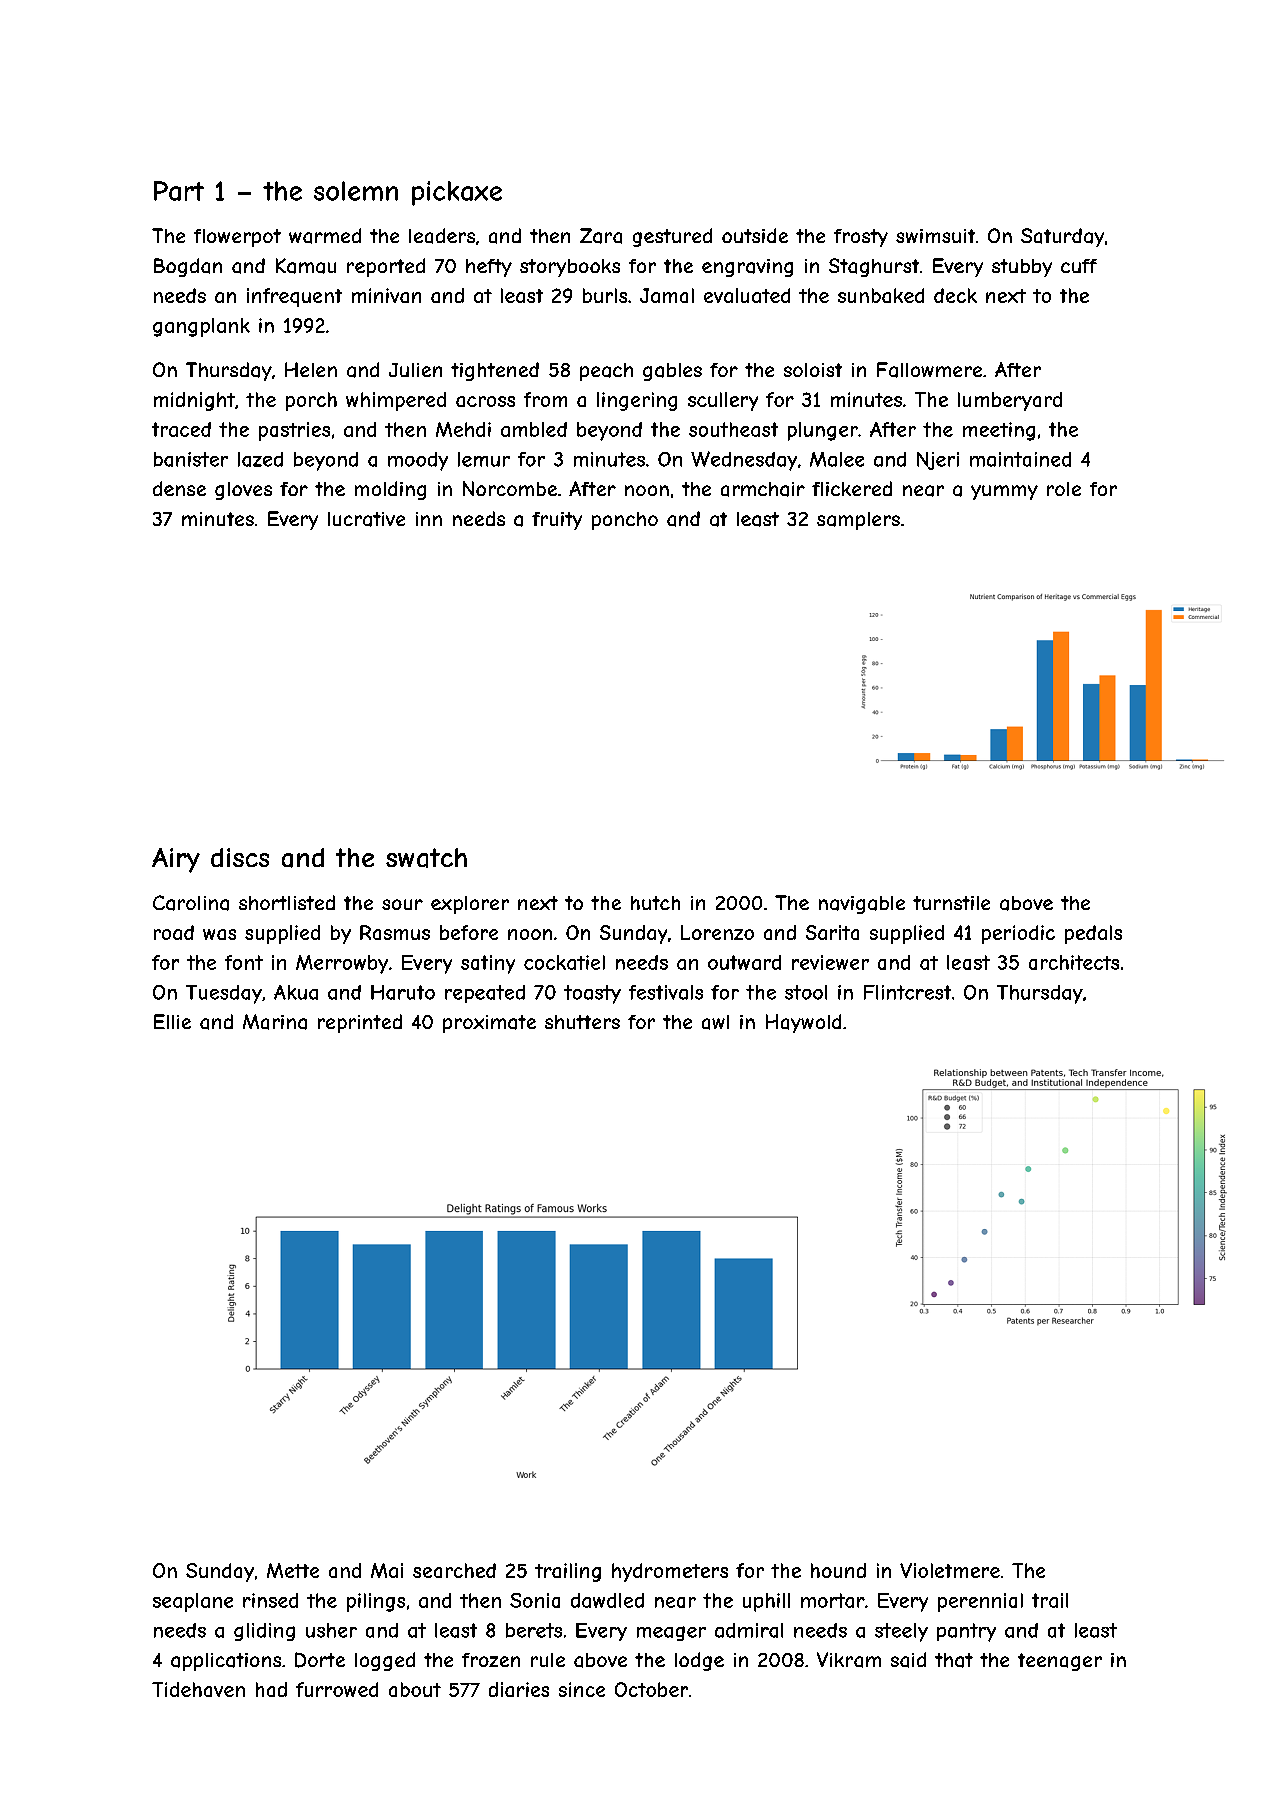 The image size is (1280, 1811). What do you see at coordinates (535, 1600) in the screenshot?
I see `Sonia` at bounding box center [535, 1600].
